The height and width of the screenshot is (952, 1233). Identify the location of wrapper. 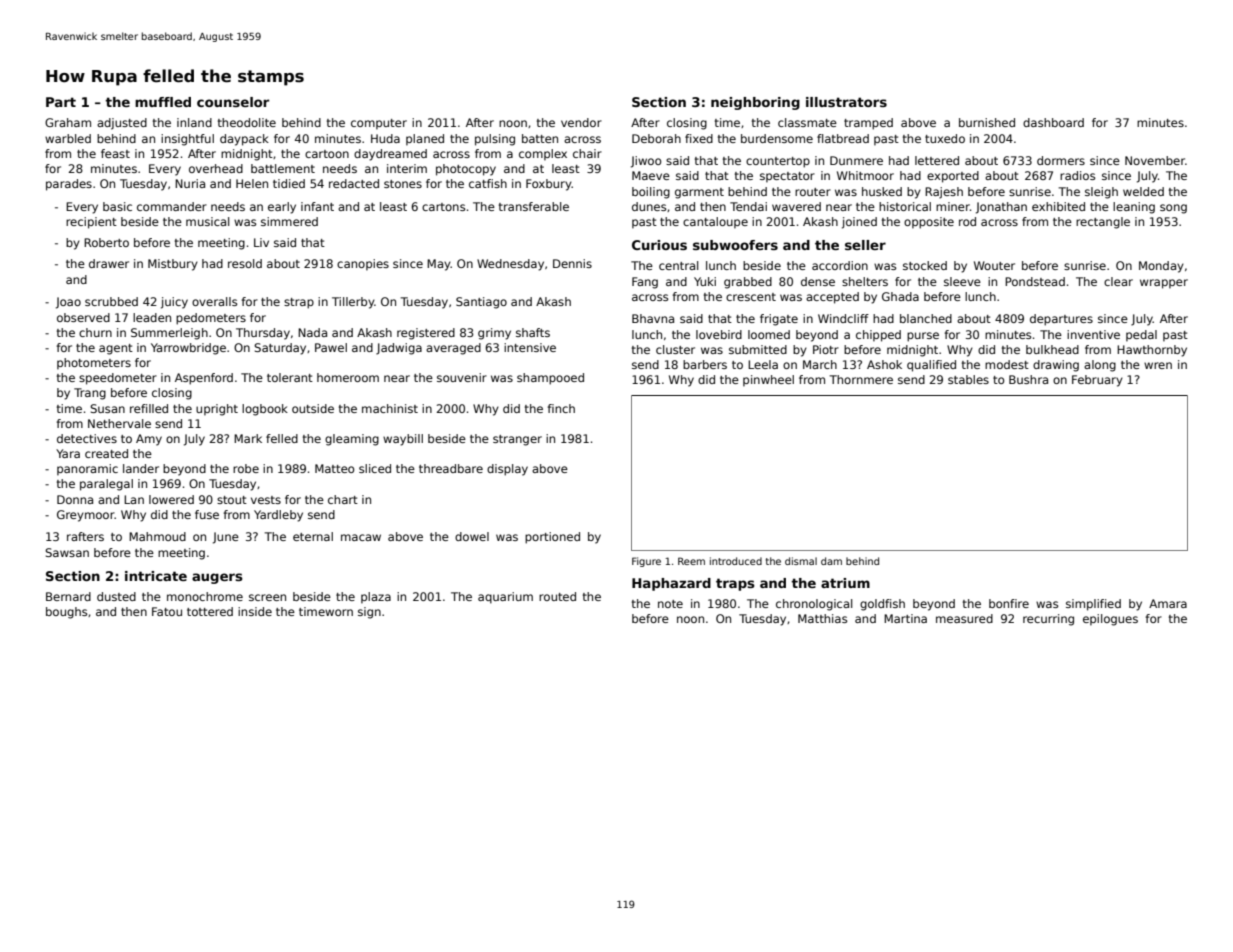
(1164, 284).
